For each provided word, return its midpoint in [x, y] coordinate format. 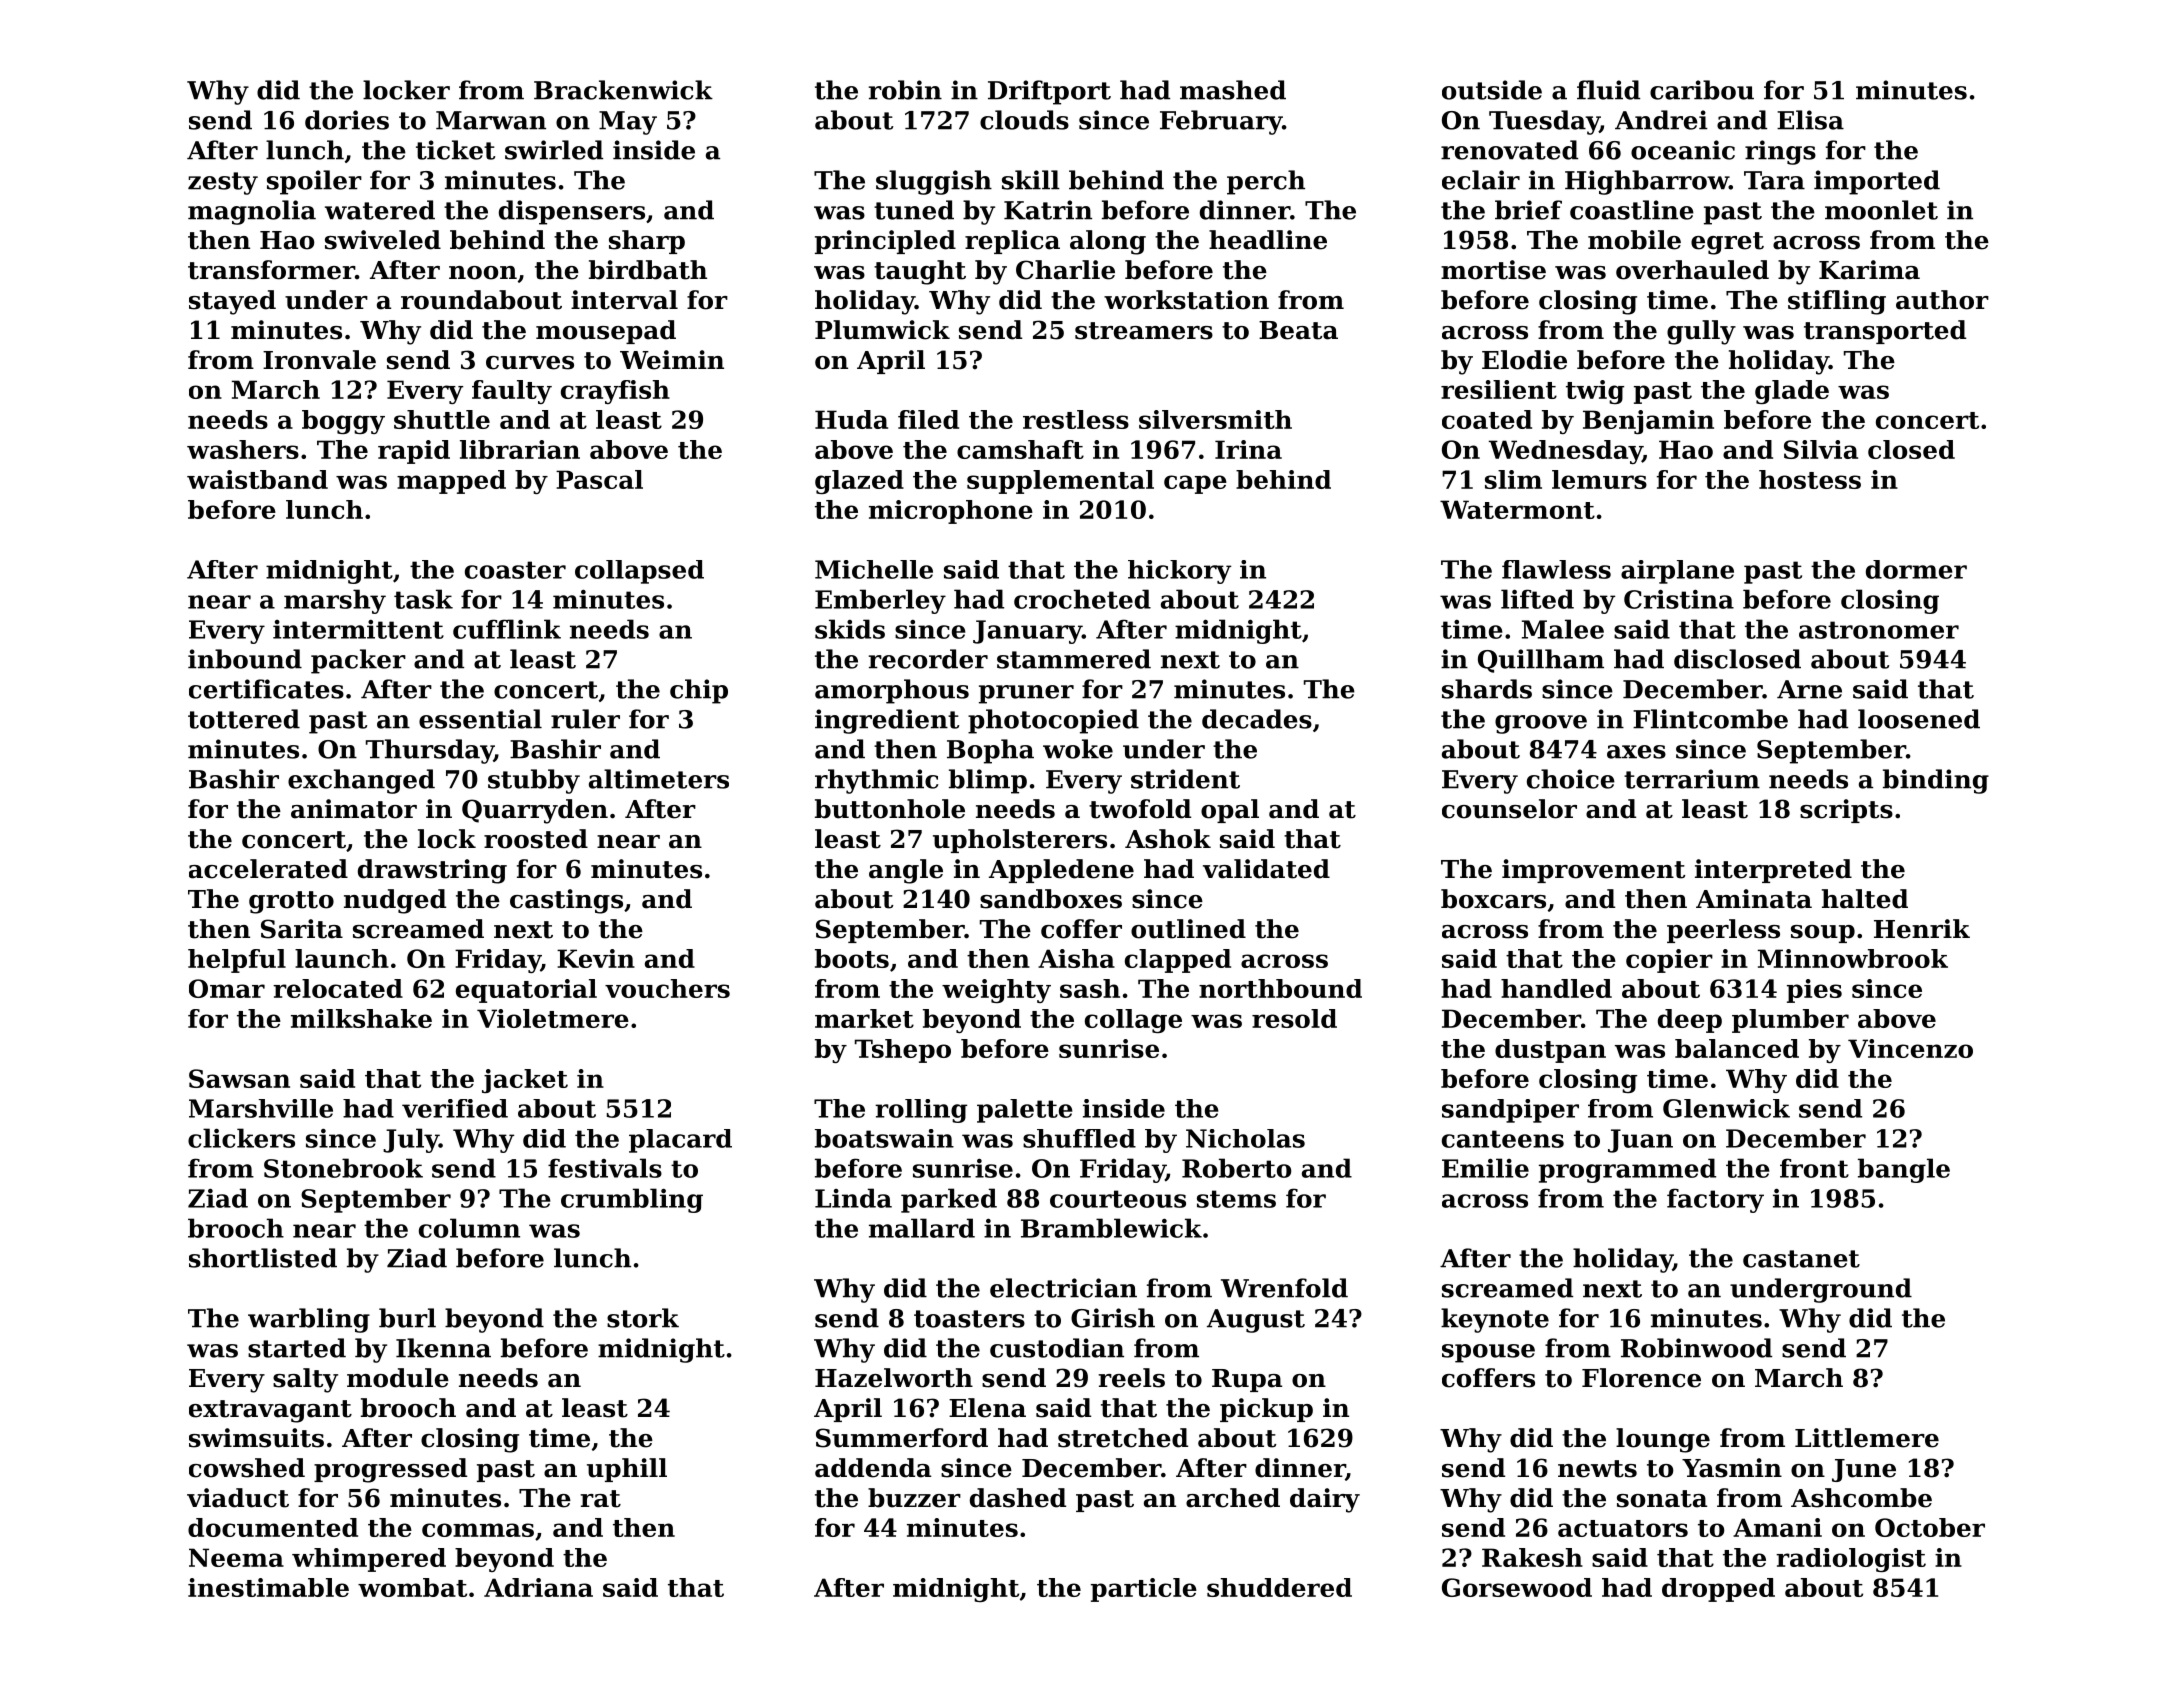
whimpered [369, 1560]
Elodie [1524, 360]
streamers [1144, 331]
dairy [1325, 1500]
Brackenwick [623, 90]
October [1930, 1527]
